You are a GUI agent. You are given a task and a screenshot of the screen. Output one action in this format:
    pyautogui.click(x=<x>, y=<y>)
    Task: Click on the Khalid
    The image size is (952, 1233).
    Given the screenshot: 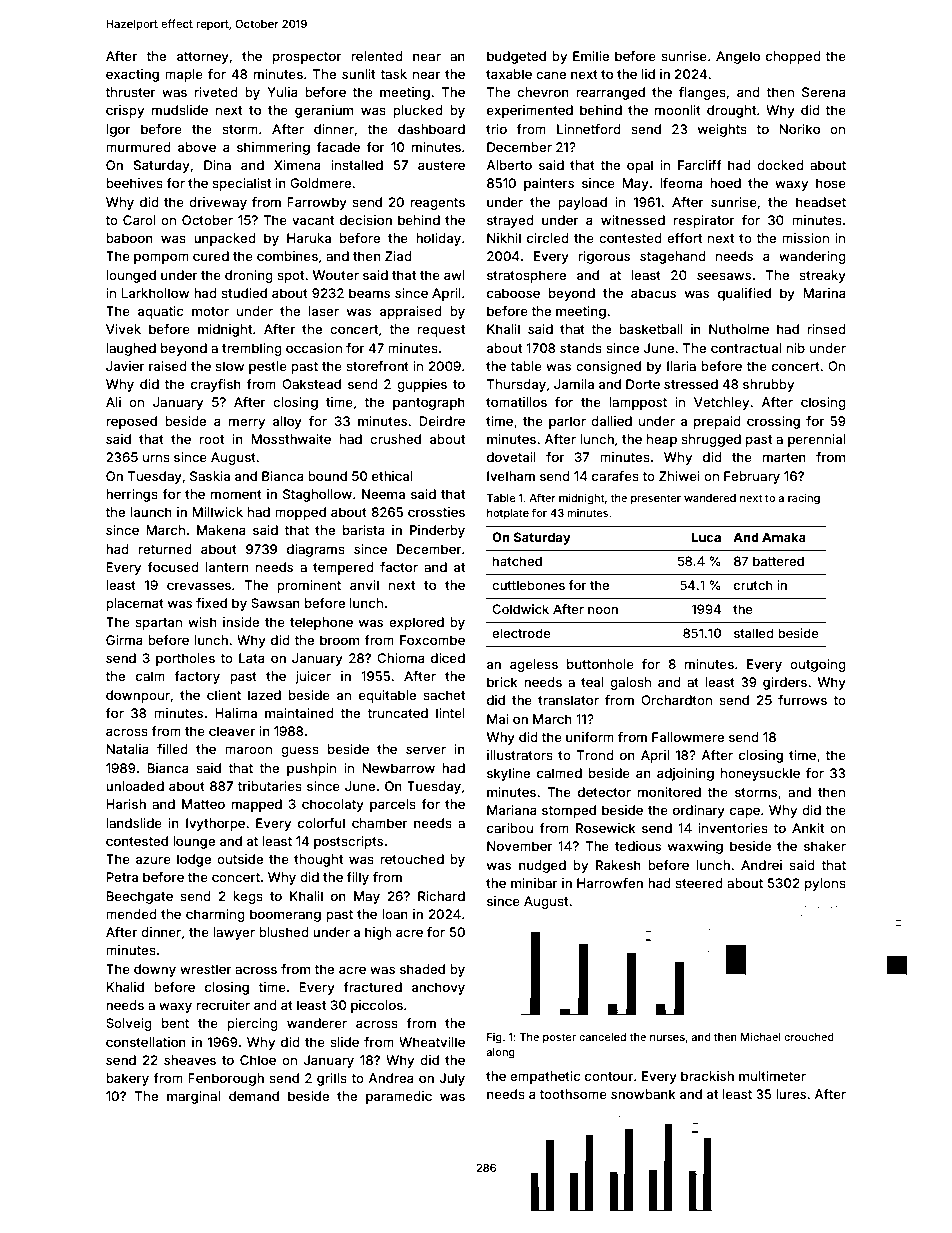 What is the action you would take?
    pyautogui.click(x=125, y=987)
